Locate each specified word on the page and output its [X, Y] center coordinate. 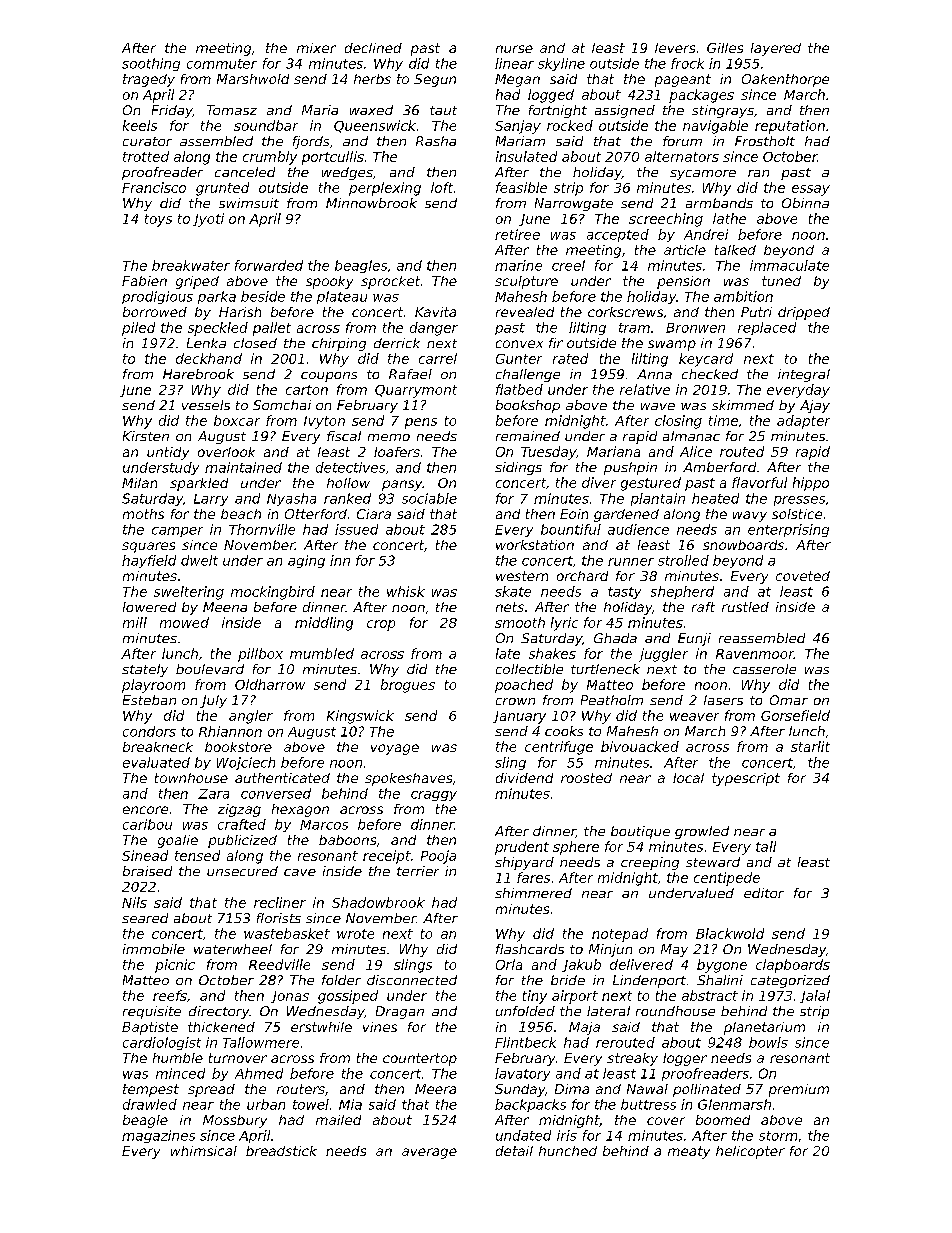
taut [443, 110]
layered [776, 49]
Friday [172, 111]
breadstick [281, 1151]
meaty [689, 1152]
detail [514, 1151]
